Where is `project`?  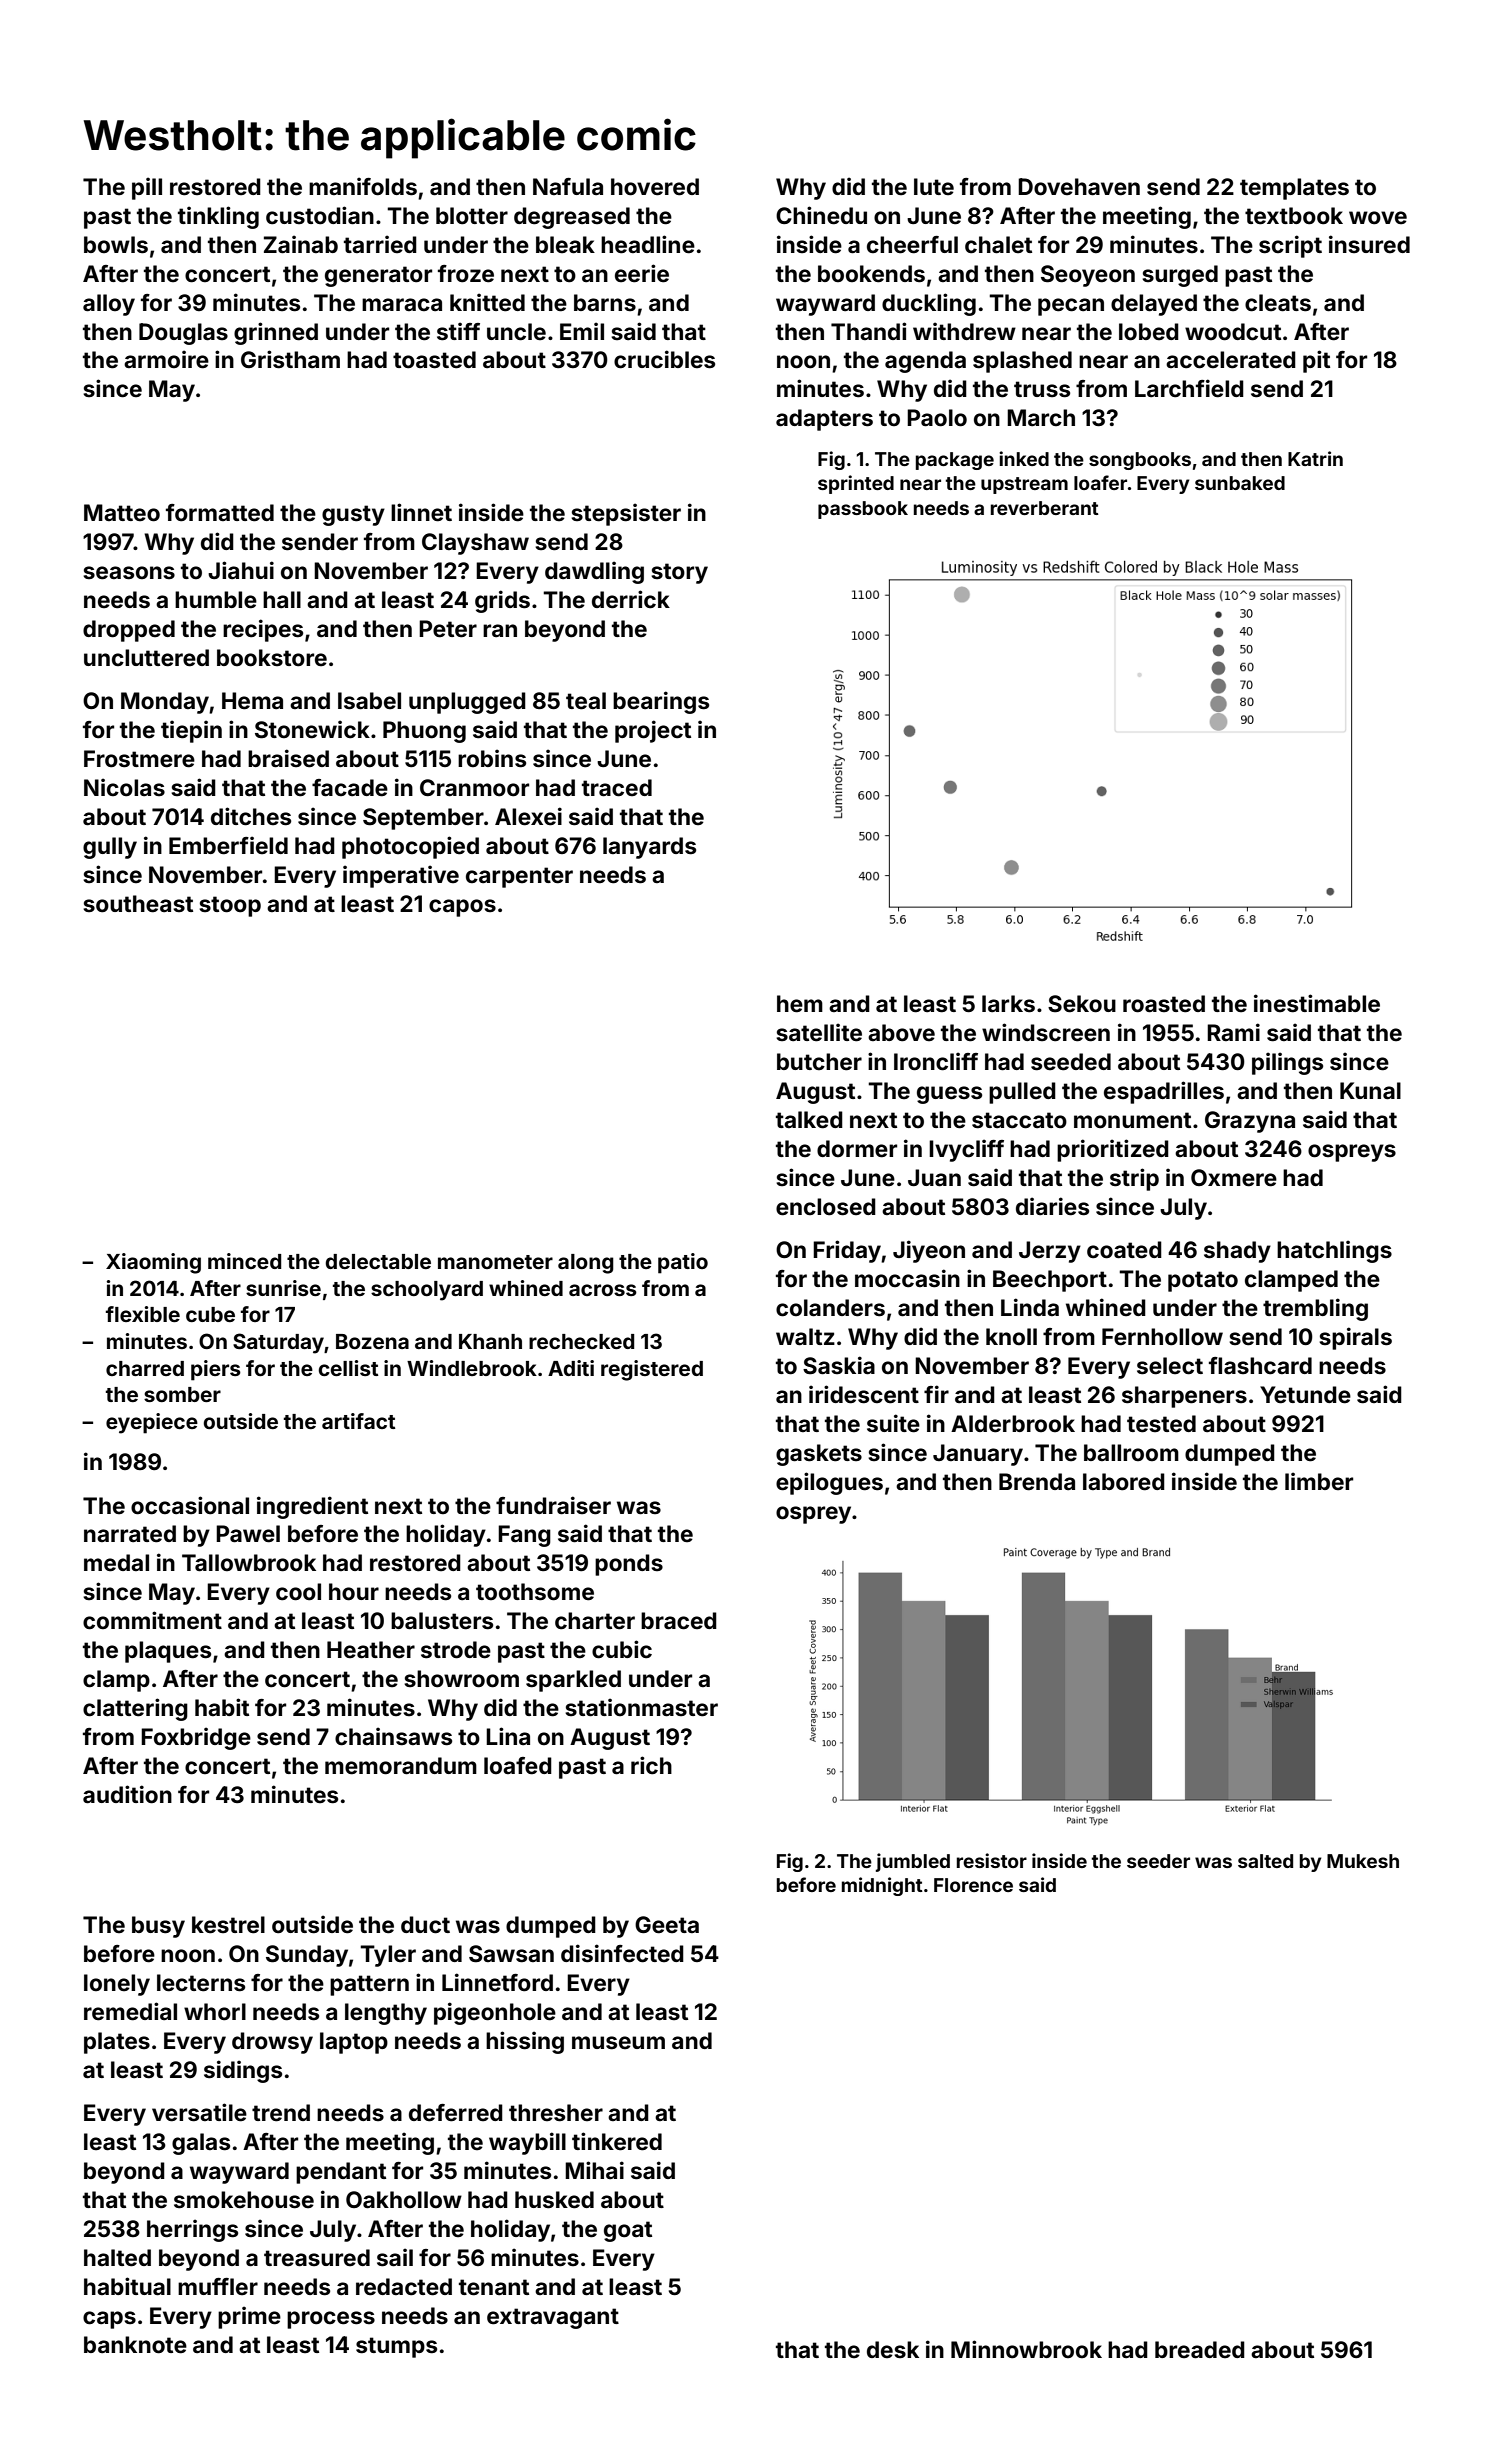
project is located at coordinates (653, 731).
